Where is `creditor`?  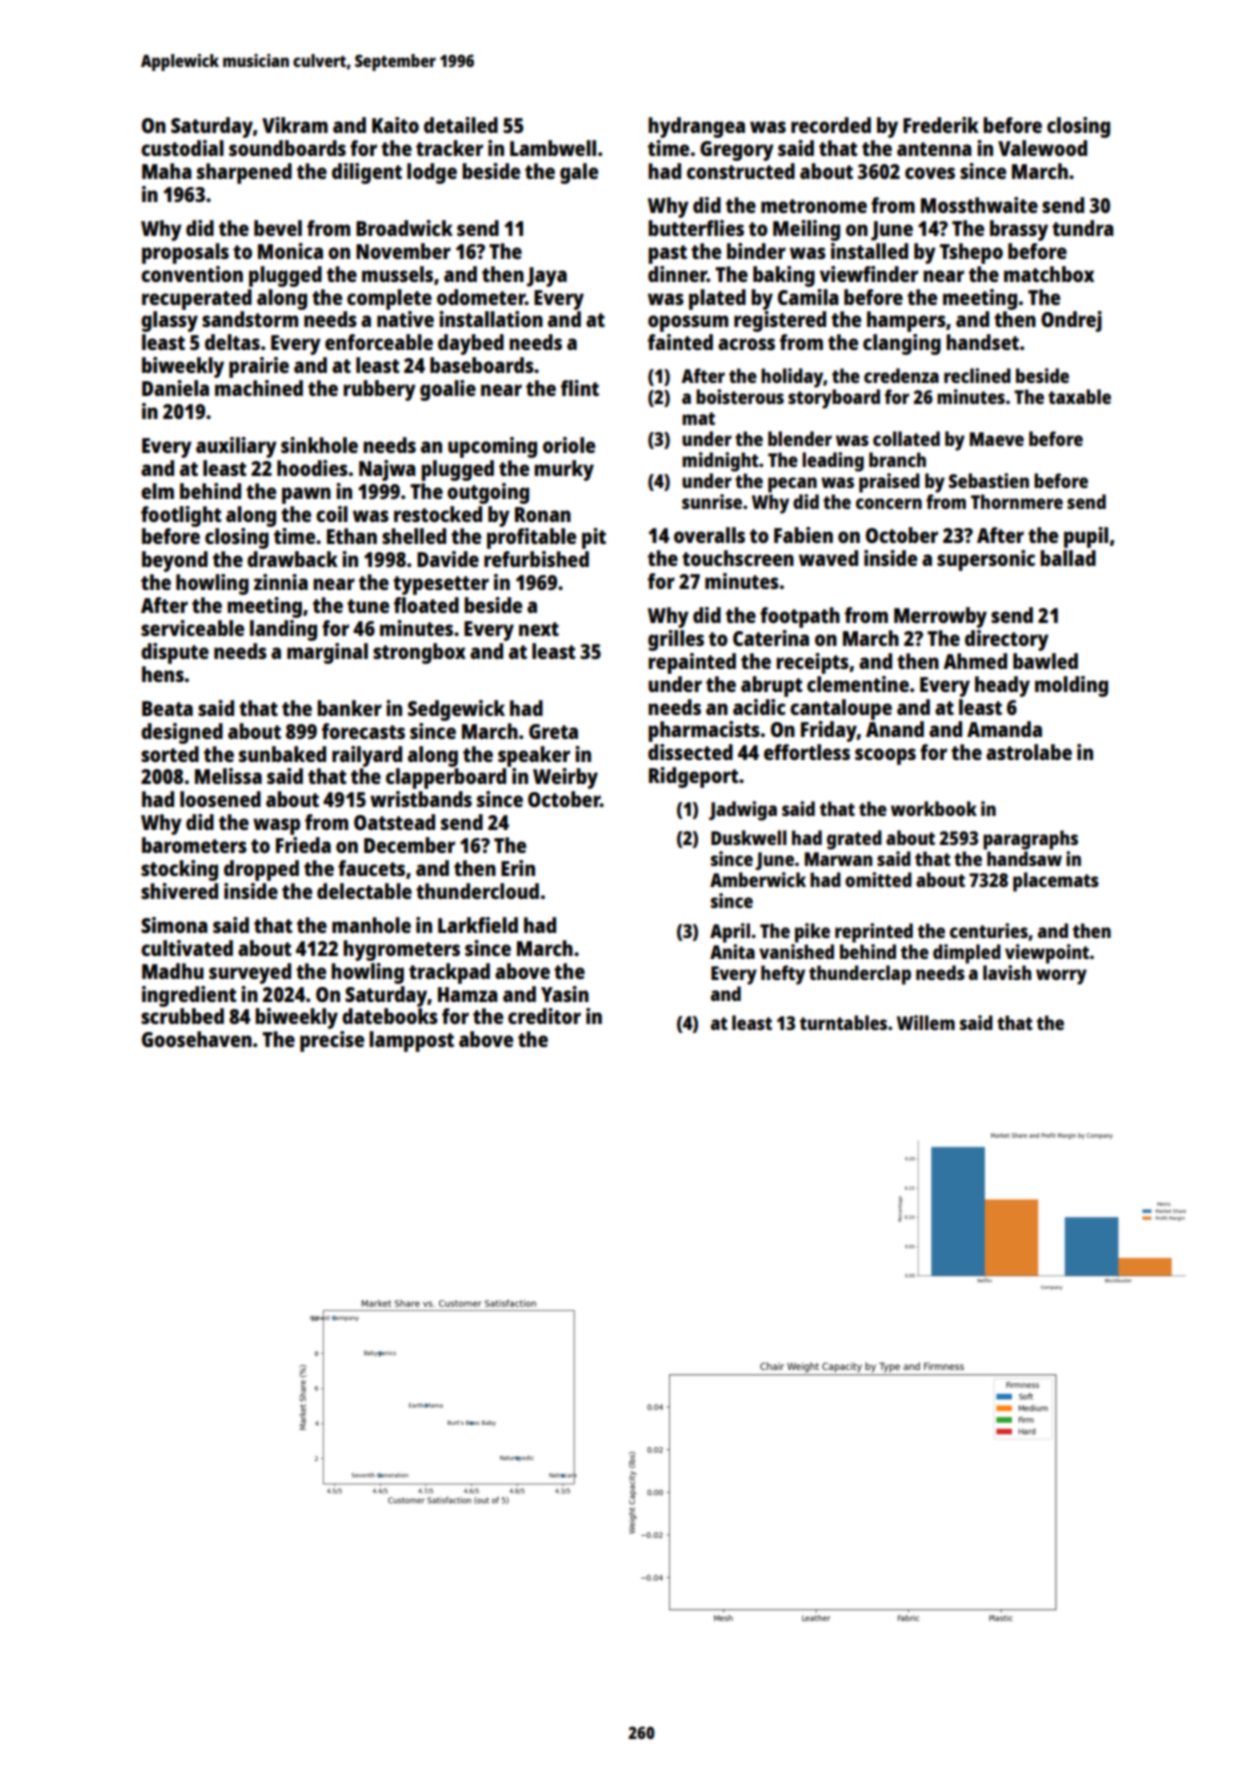
creditor is located at coordinates (544, 1016).
